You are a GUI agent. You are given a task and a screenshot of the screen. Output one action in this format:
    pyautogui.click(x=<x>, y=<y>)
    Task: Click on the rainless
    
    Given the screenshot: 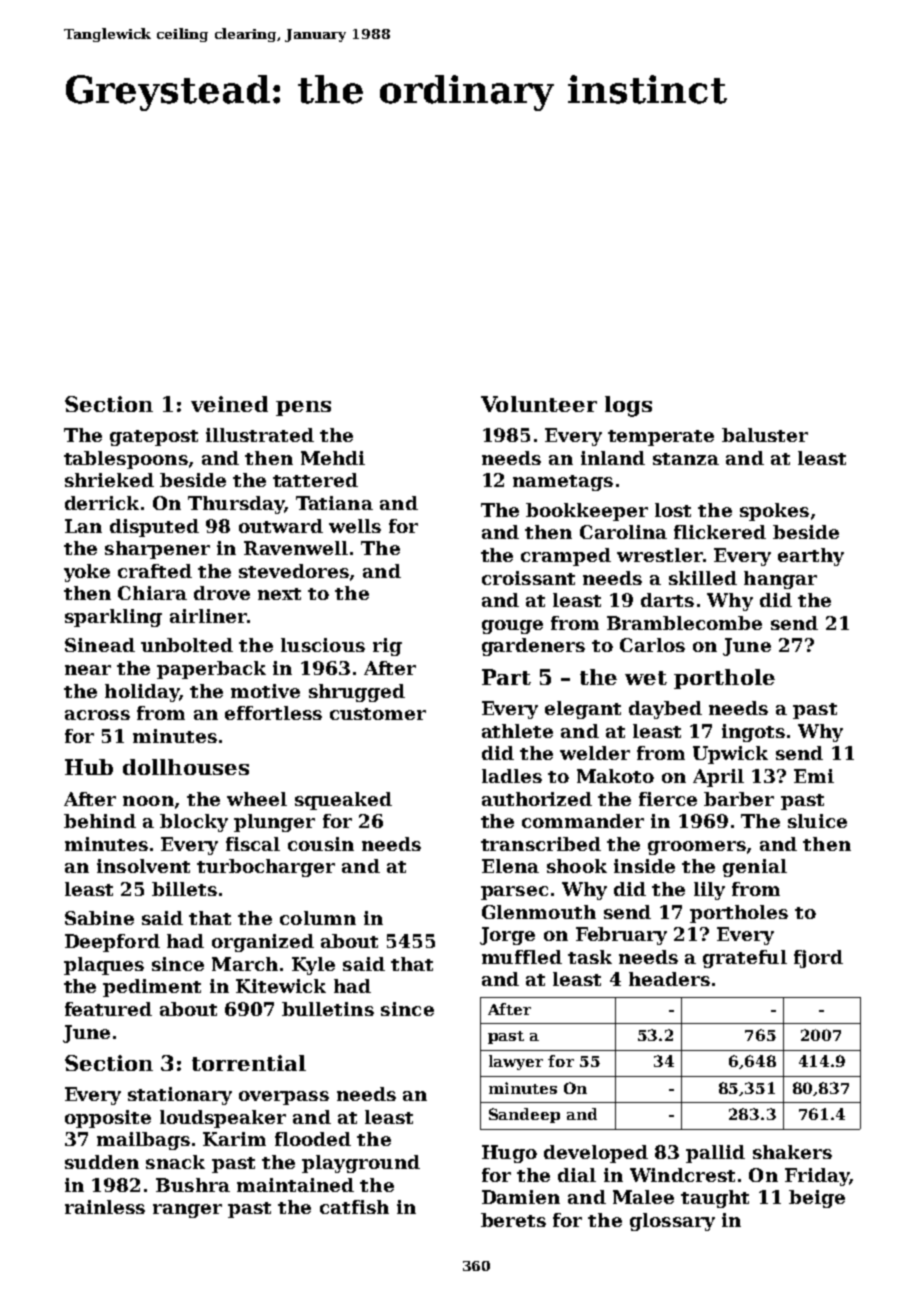 What is the action you would take?
    pyautogui.click(x=105, y=1207)
